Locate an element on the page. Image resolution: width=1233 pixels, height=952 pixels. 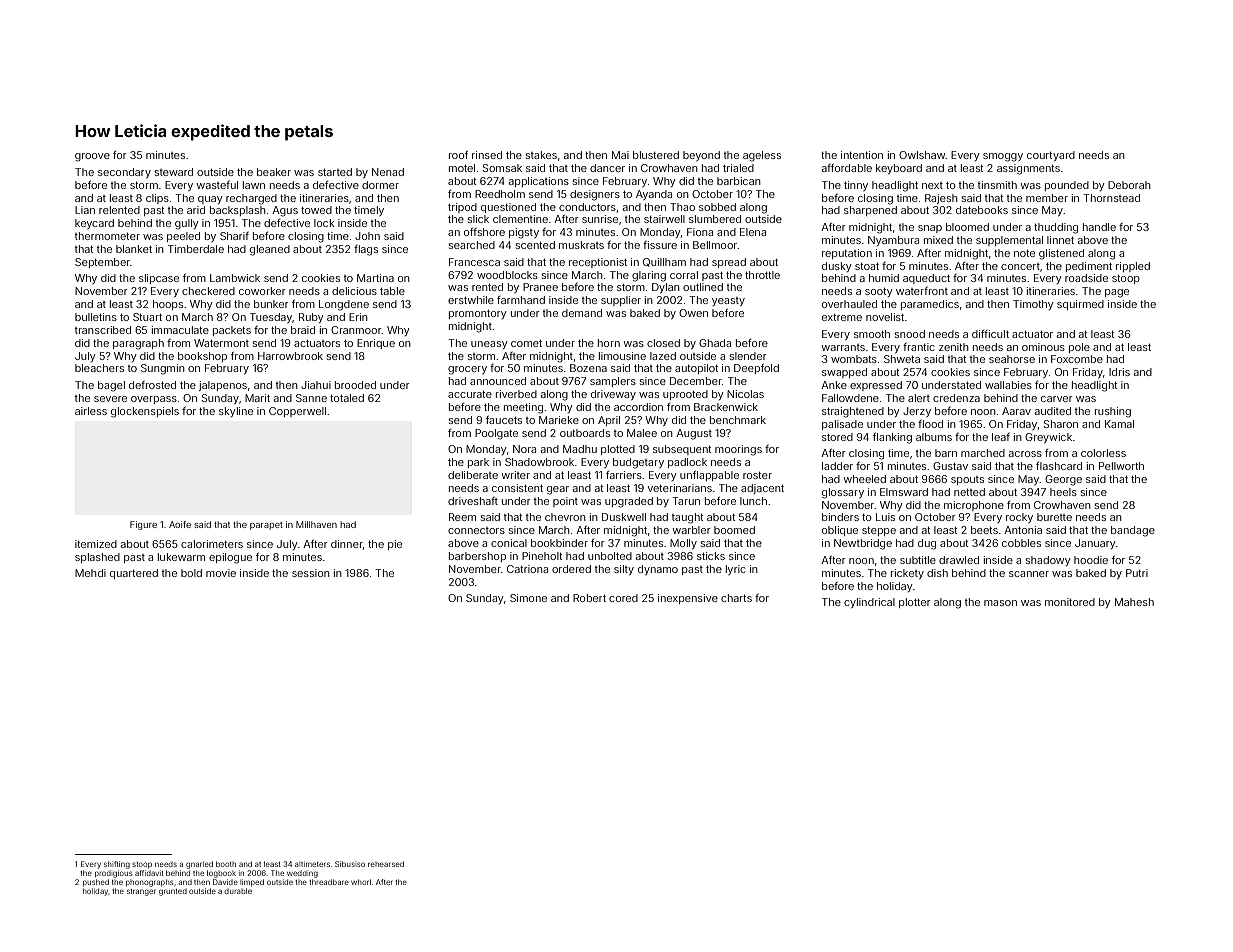
steward is located at coordinates (174, 172).
